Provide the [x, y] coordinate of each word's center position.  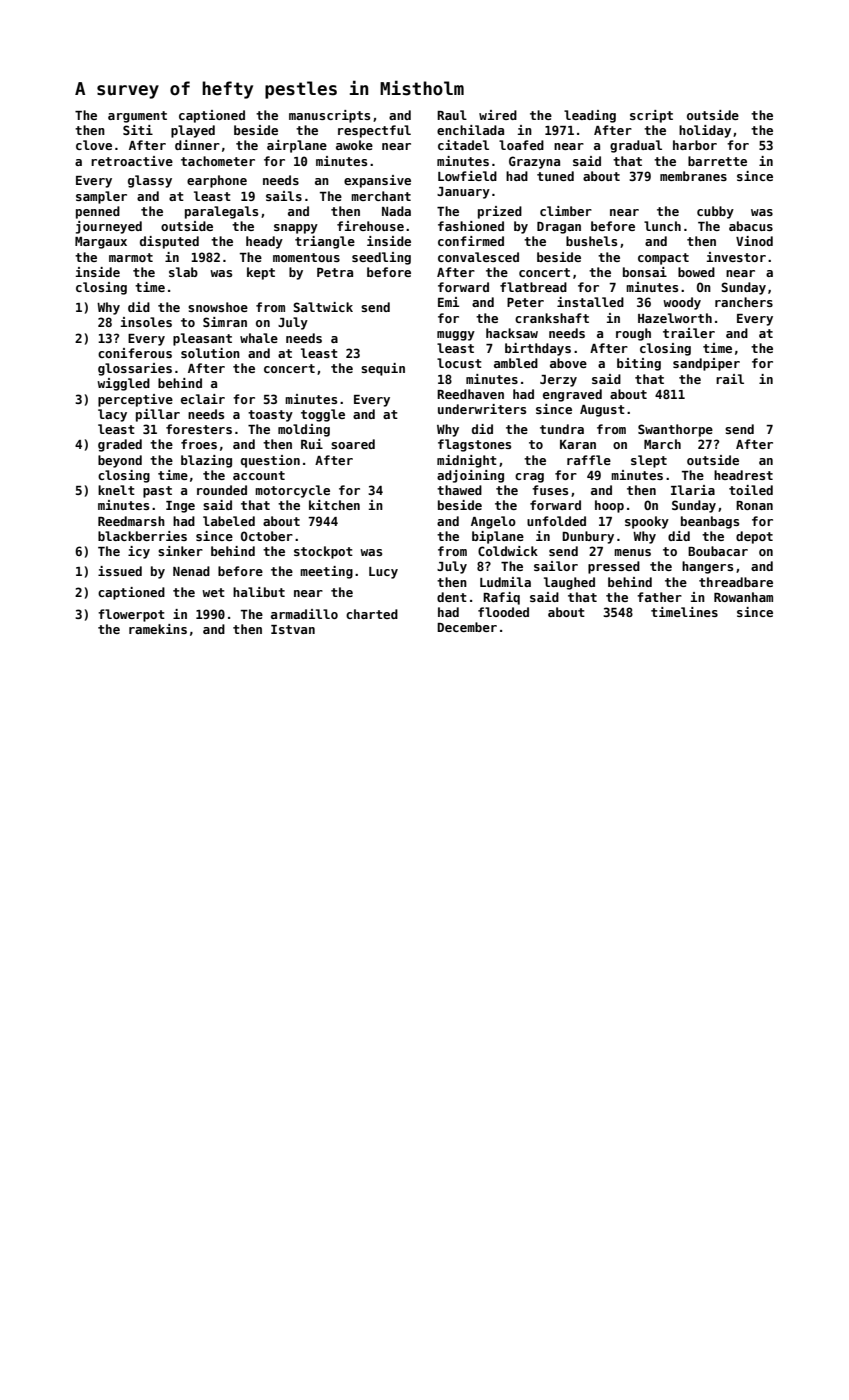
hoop [609, 506]
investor [736, 257]
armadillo [304, 614]
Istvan [293, 629]
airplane [297, 146]
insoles [146, 322]
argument [137, 117]
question [270, 461]
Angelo [493, 522]
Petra [335, 272]
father [659, 597]
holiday [705, 131]
